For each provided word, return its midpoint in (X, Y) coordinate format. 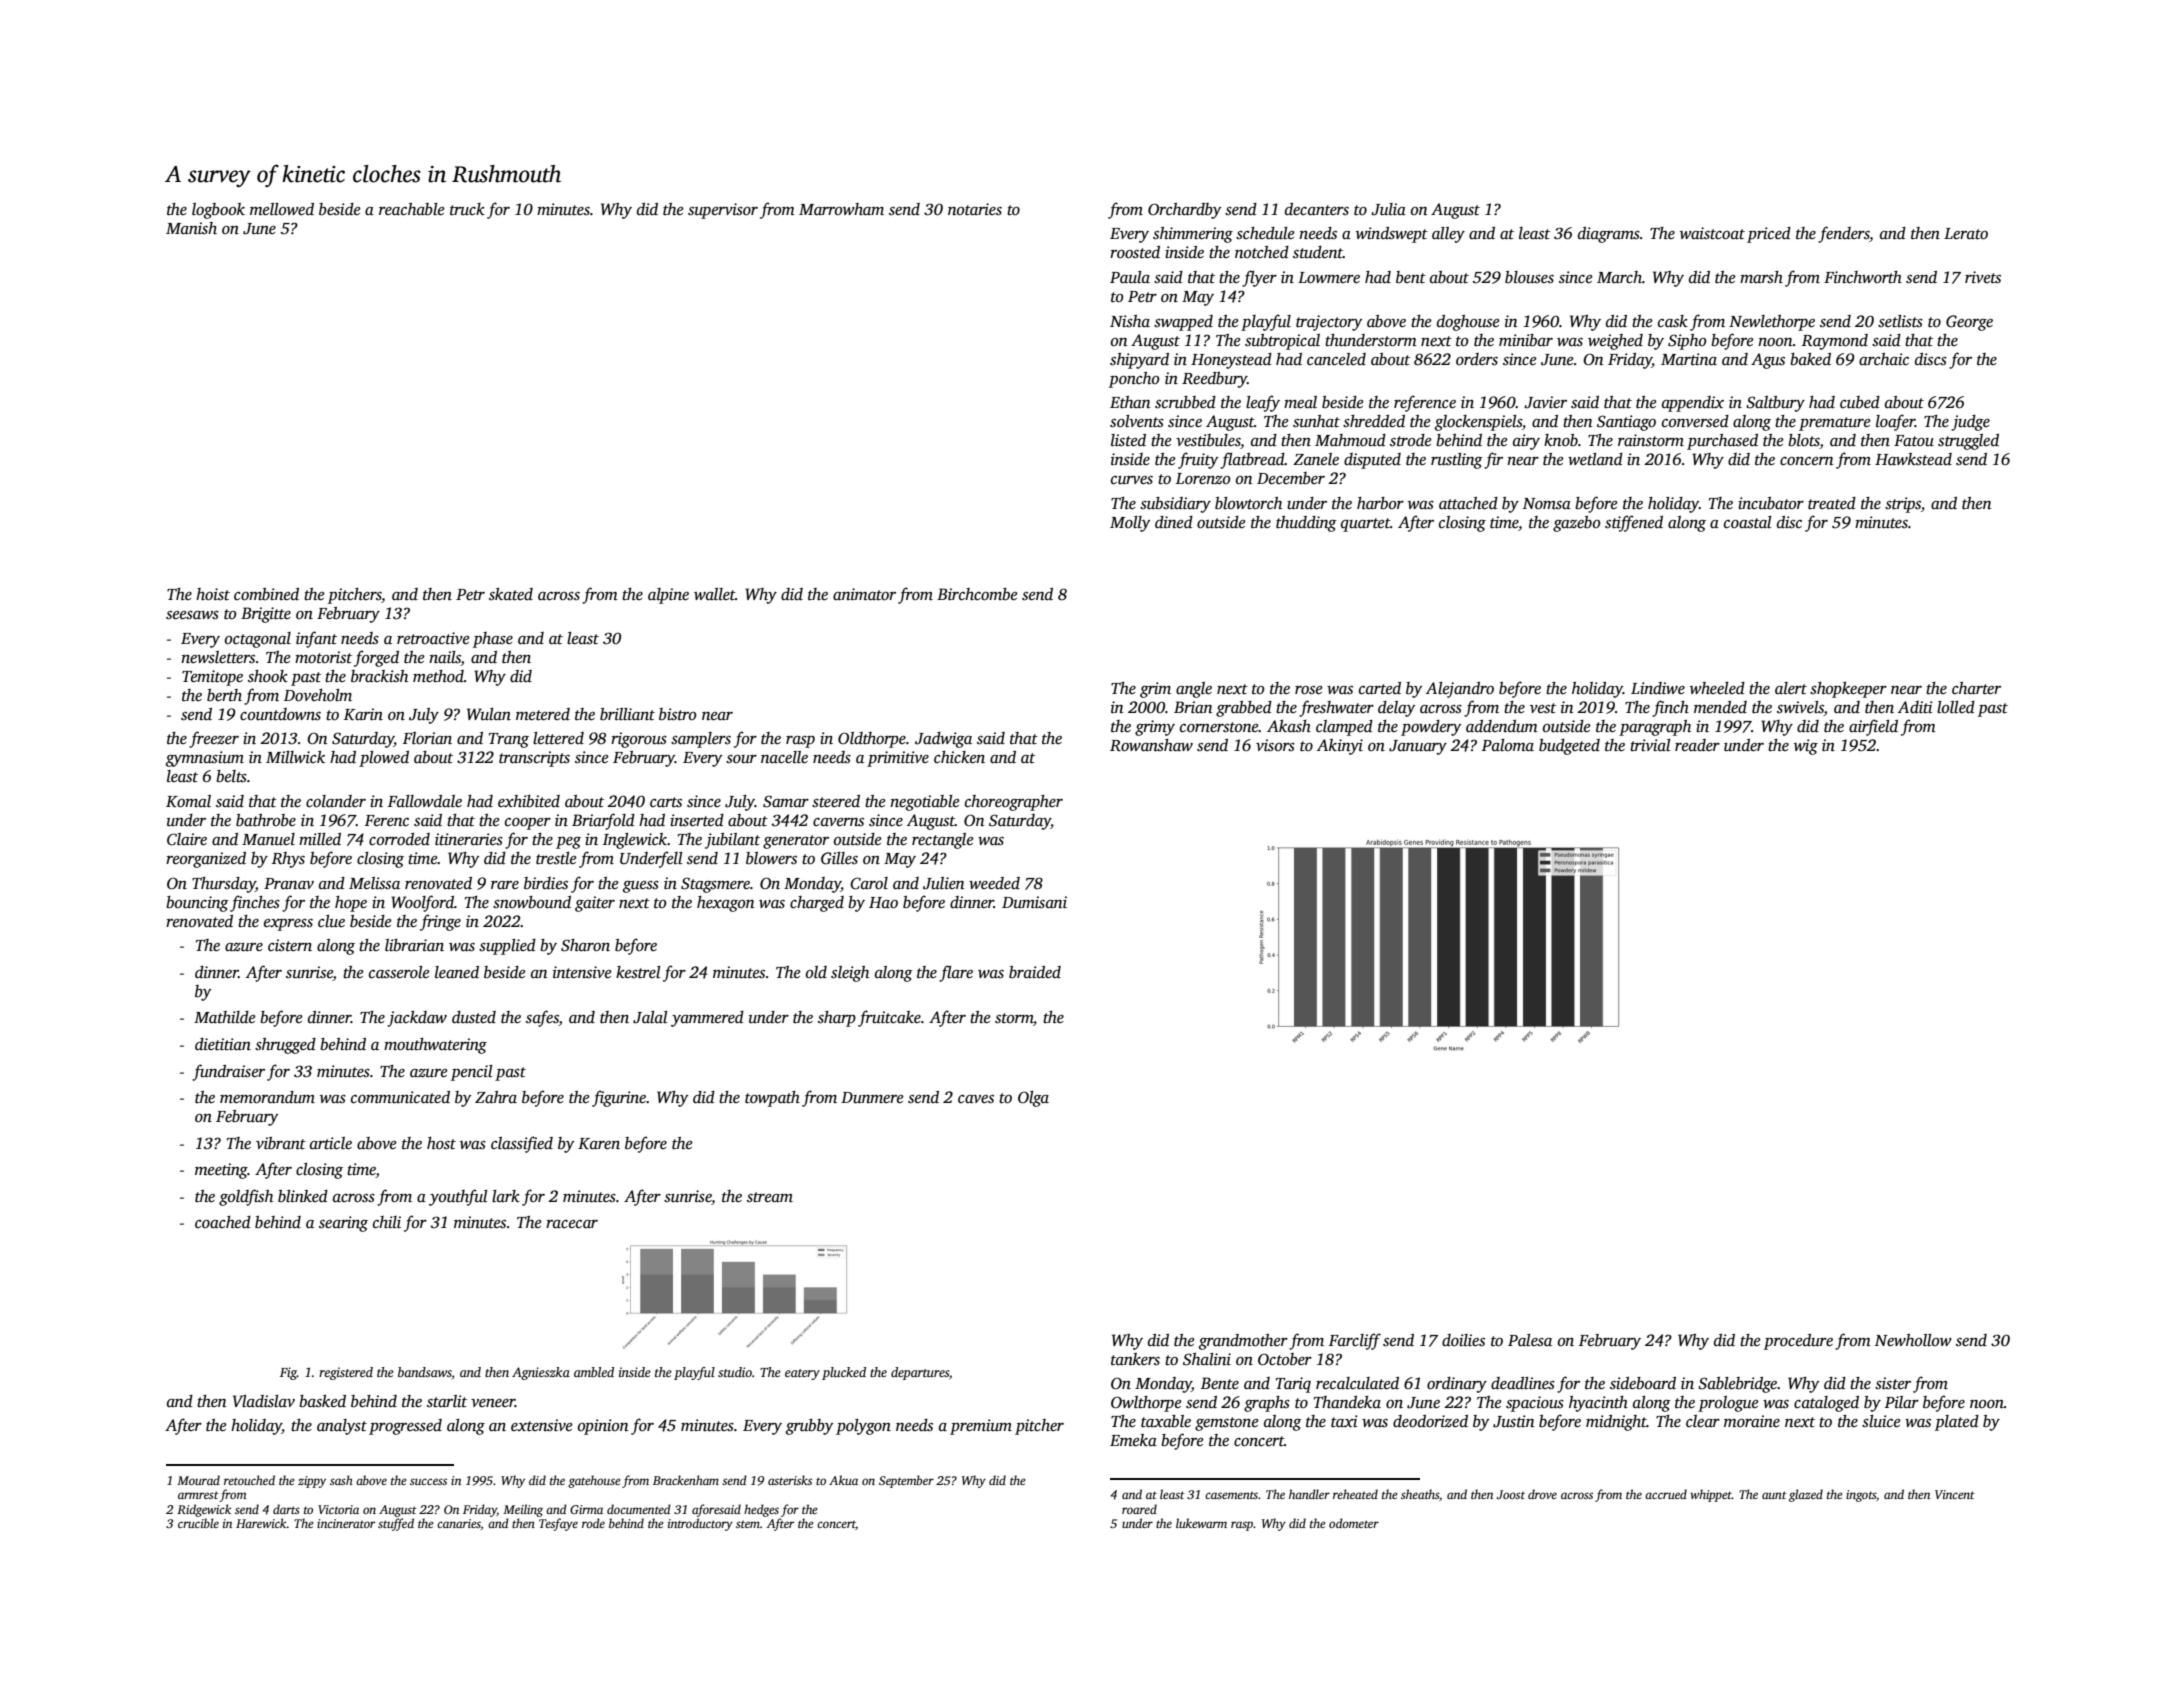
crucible (198, 1523)
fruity (1198, 460)
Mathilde (225, 1017)
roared (1139, 1509)
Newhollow (1913, 1340)
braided (1035, 972)
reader (1697, 745)
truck (467, 209)
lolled (1956, 707)
